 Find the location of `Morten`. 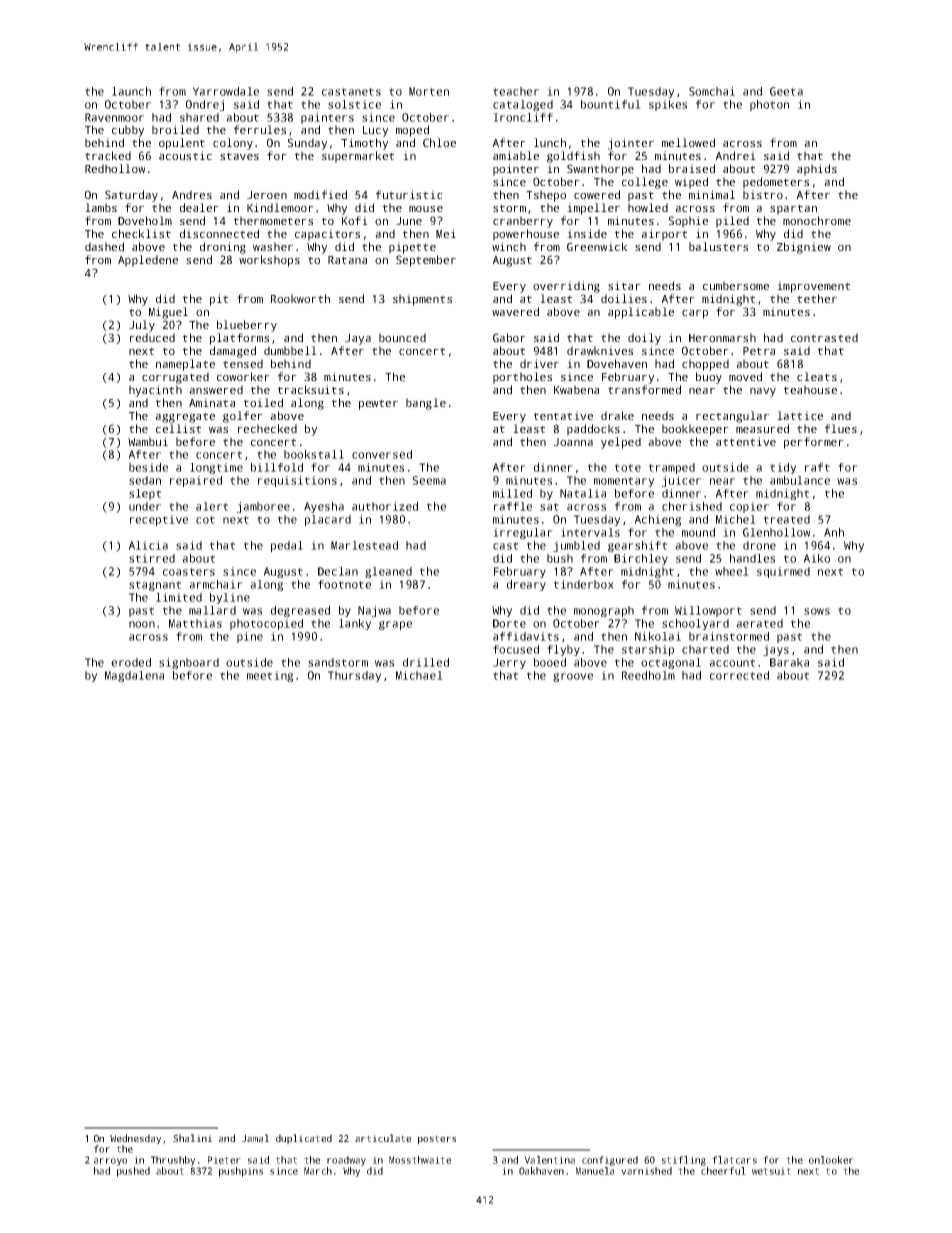

Morten is located at coordinates (429, 91).
